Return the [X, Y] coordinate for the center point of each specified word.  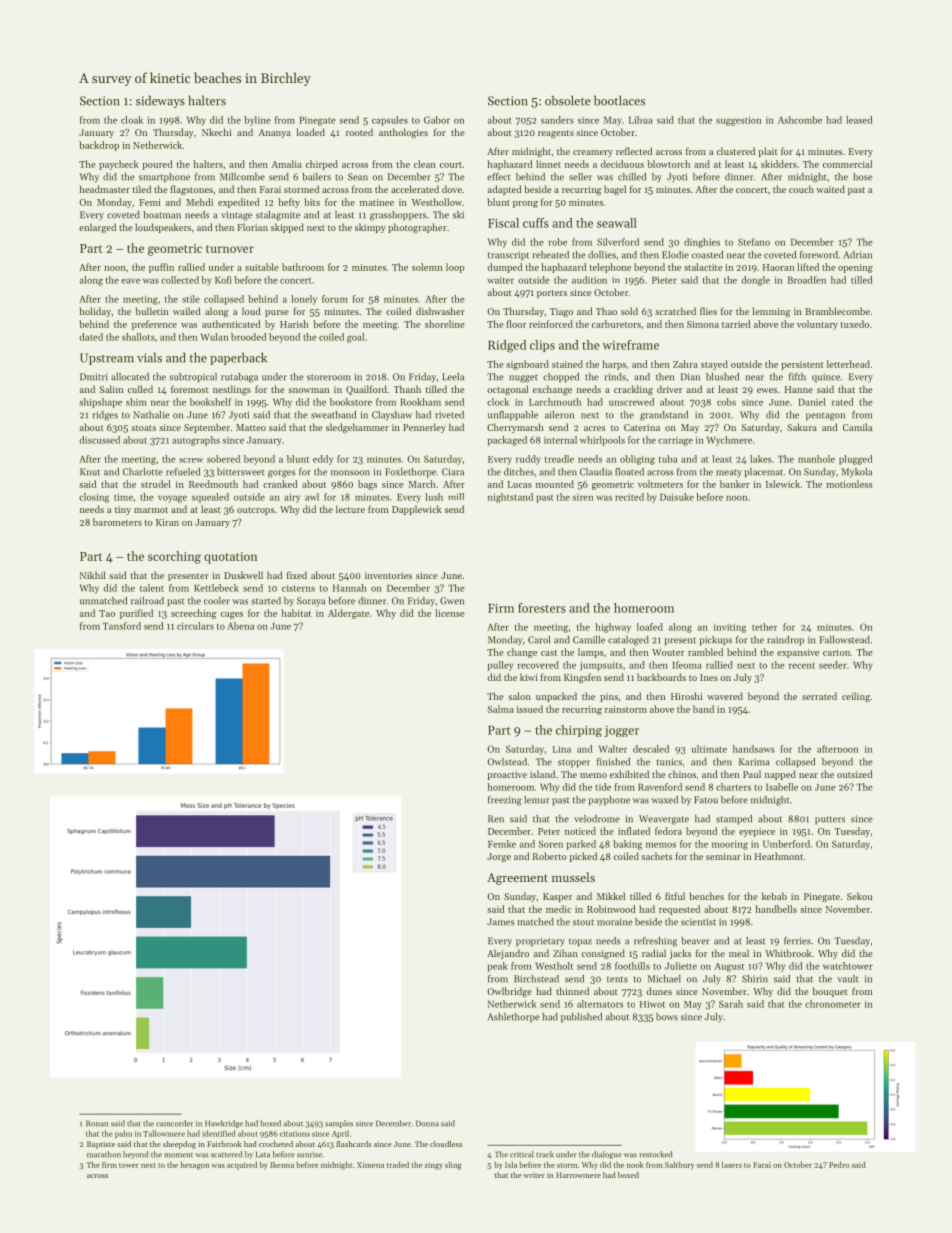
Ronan [97, 1123]
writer [534, 1175]
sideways [160, 101]
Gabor [437, 120]
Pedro [839, 1164]
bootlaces [619, 100]
